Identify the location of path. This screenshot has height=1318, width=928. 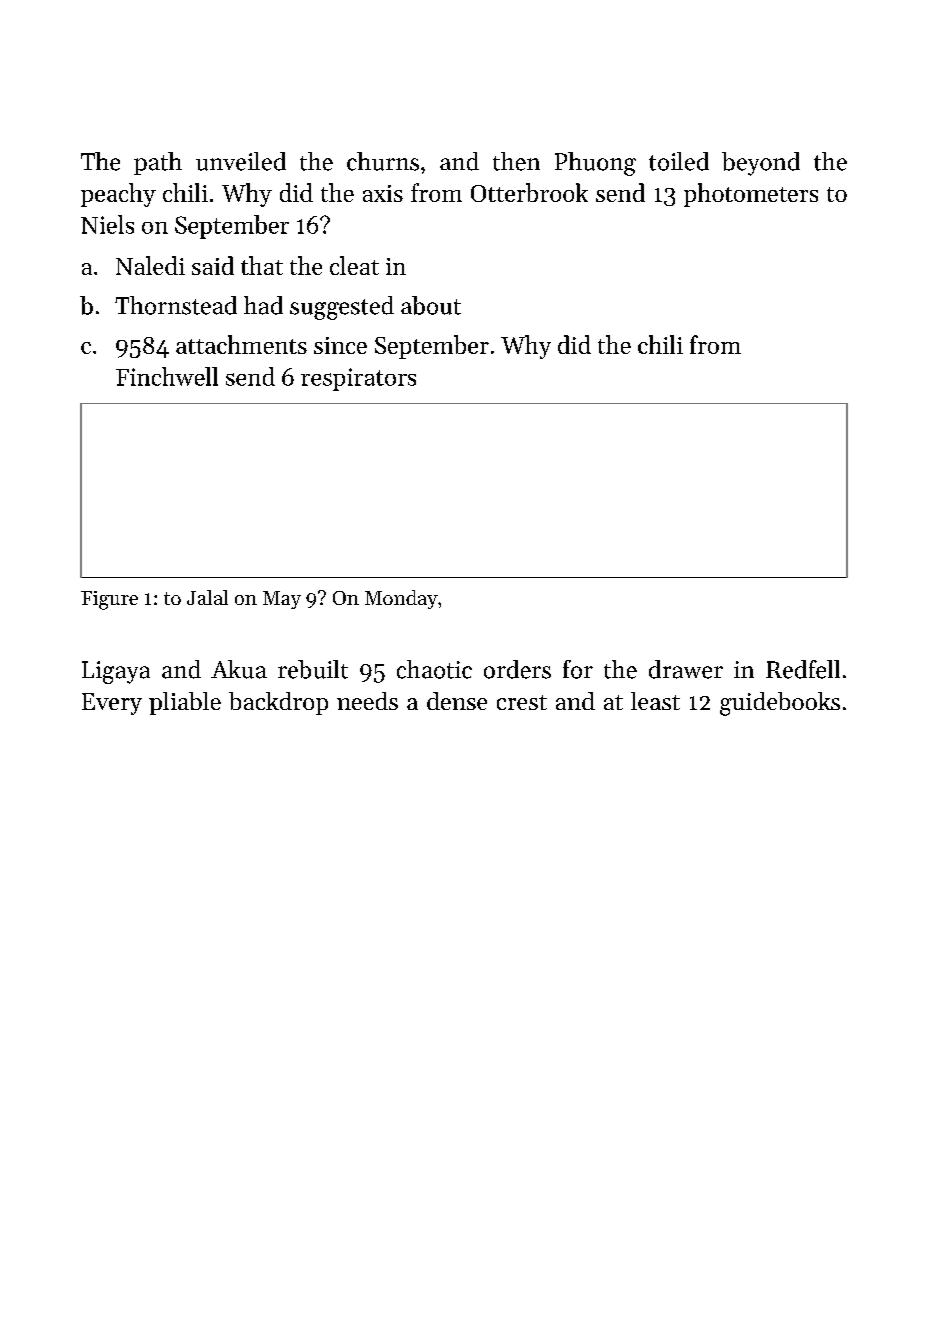
(158, 163).
